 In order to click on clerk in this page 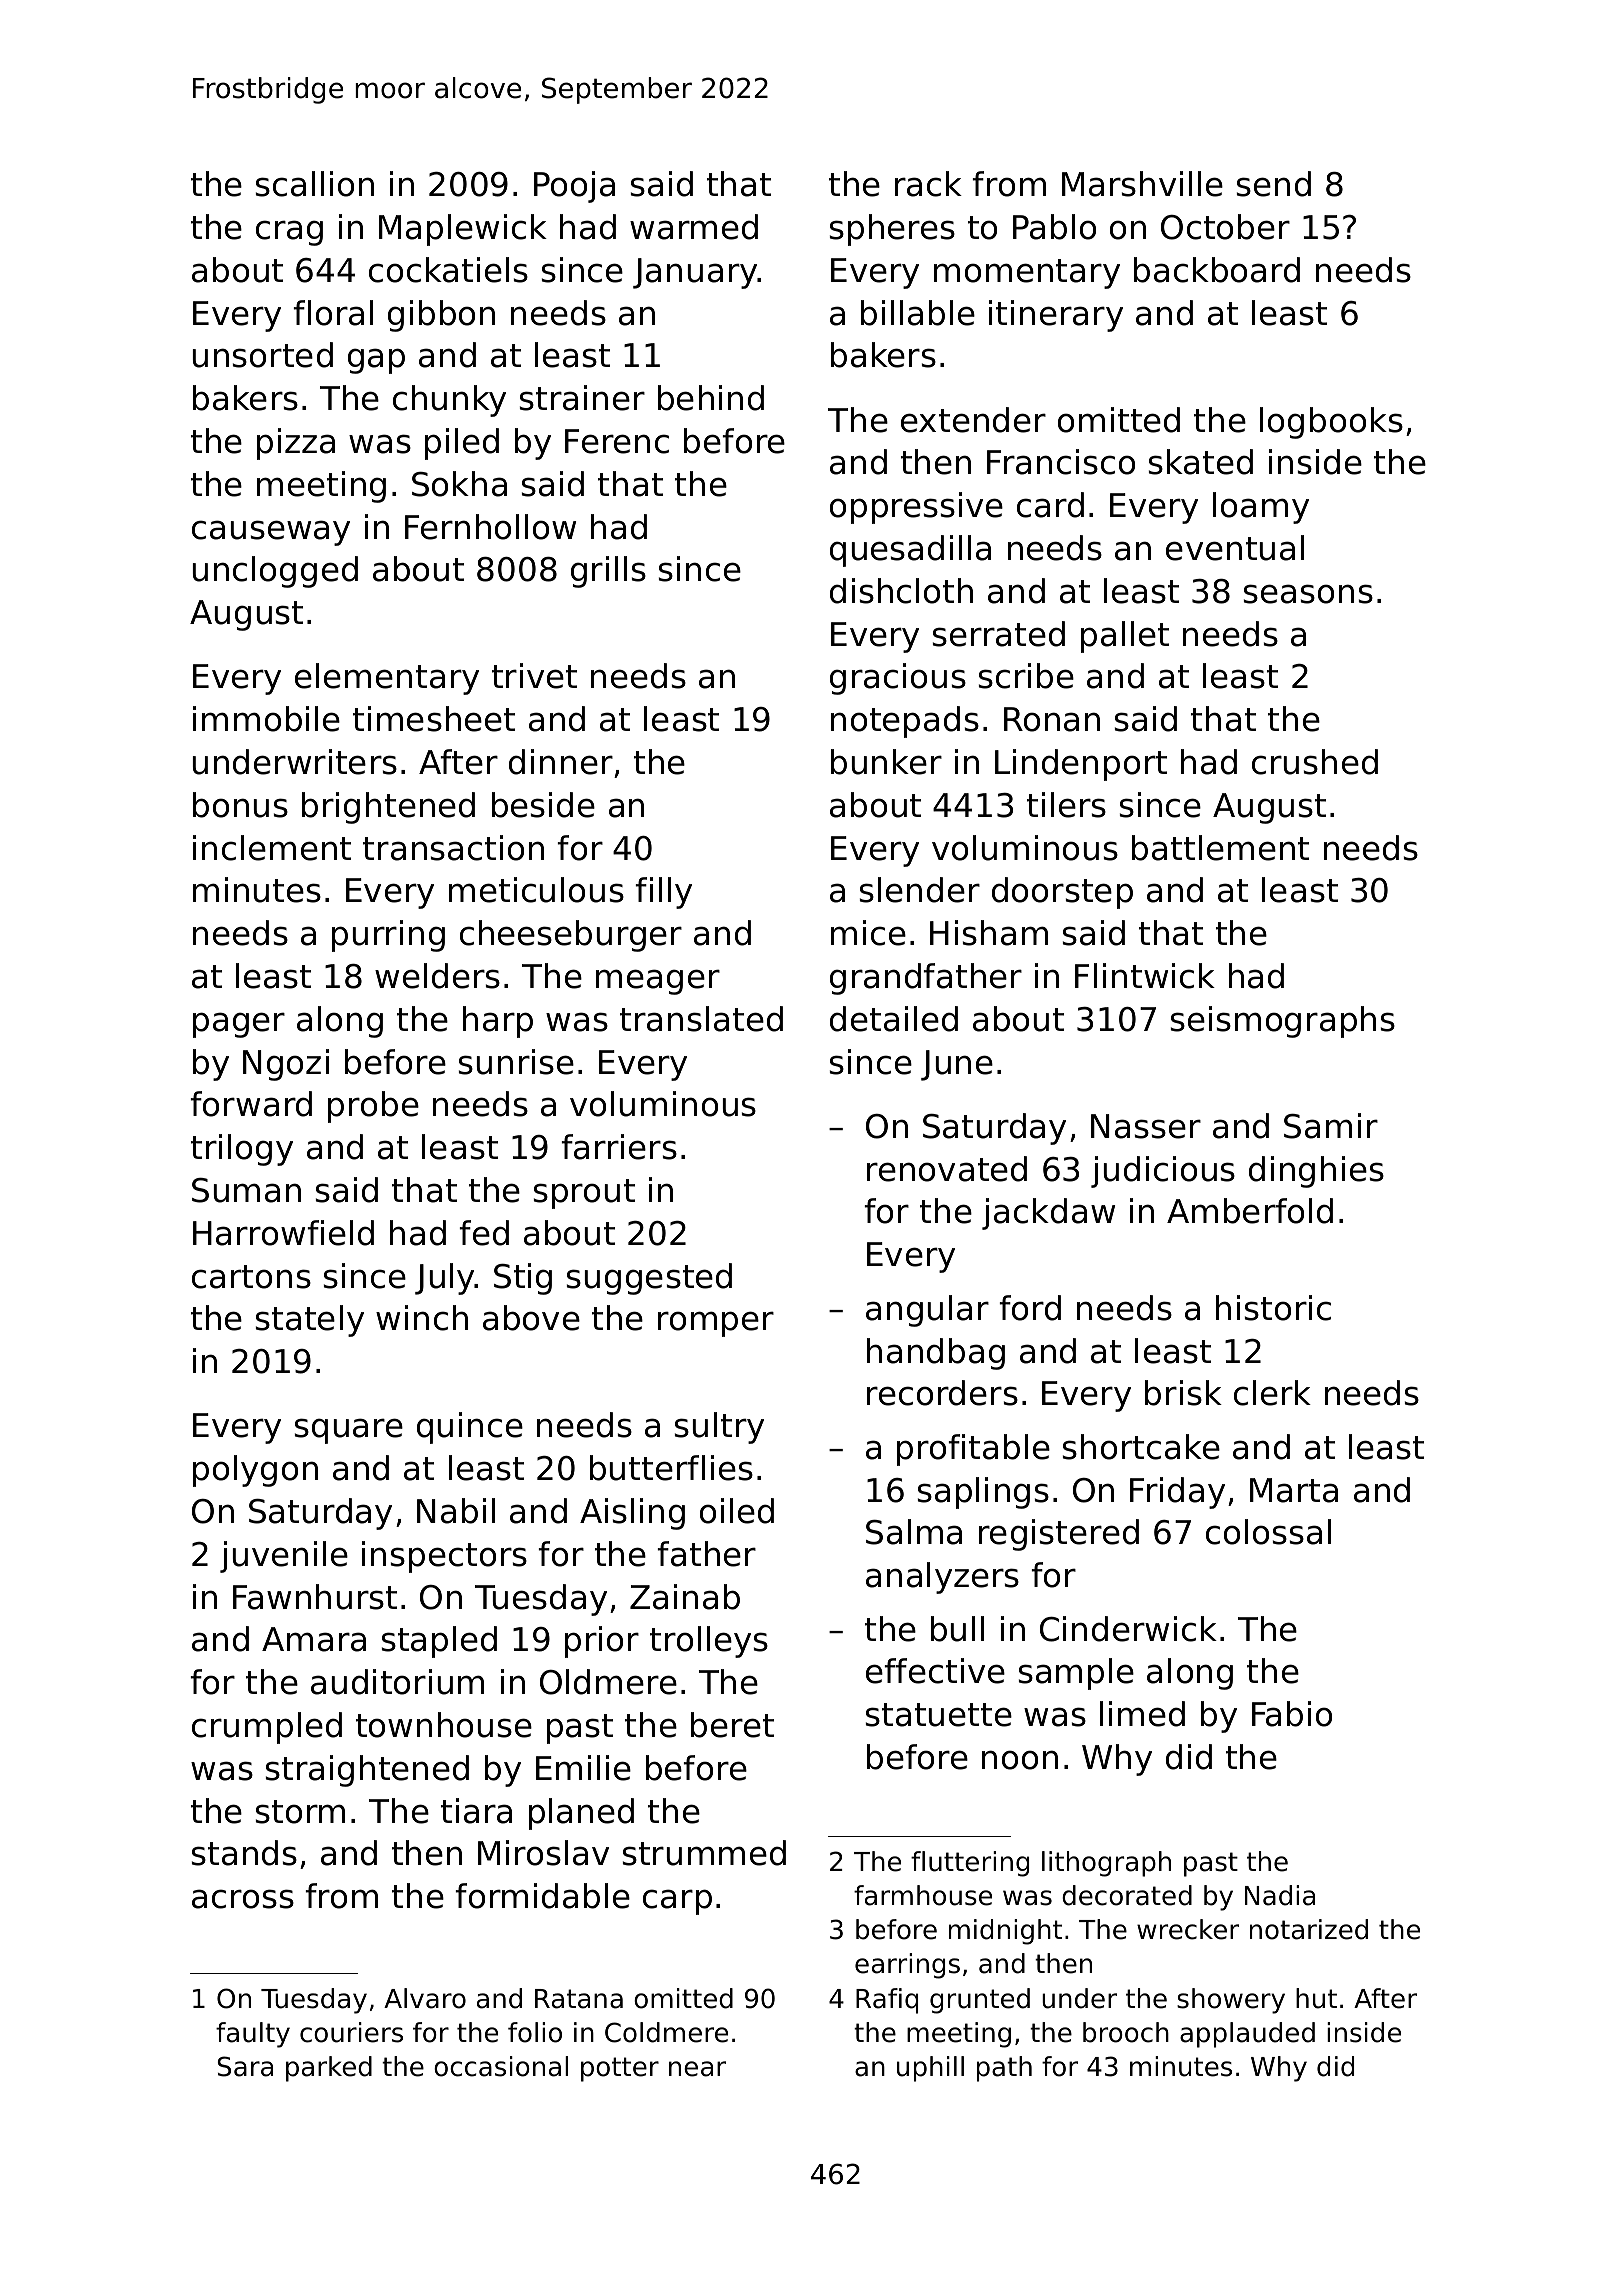, I will do `click(1272, 1393)`.
